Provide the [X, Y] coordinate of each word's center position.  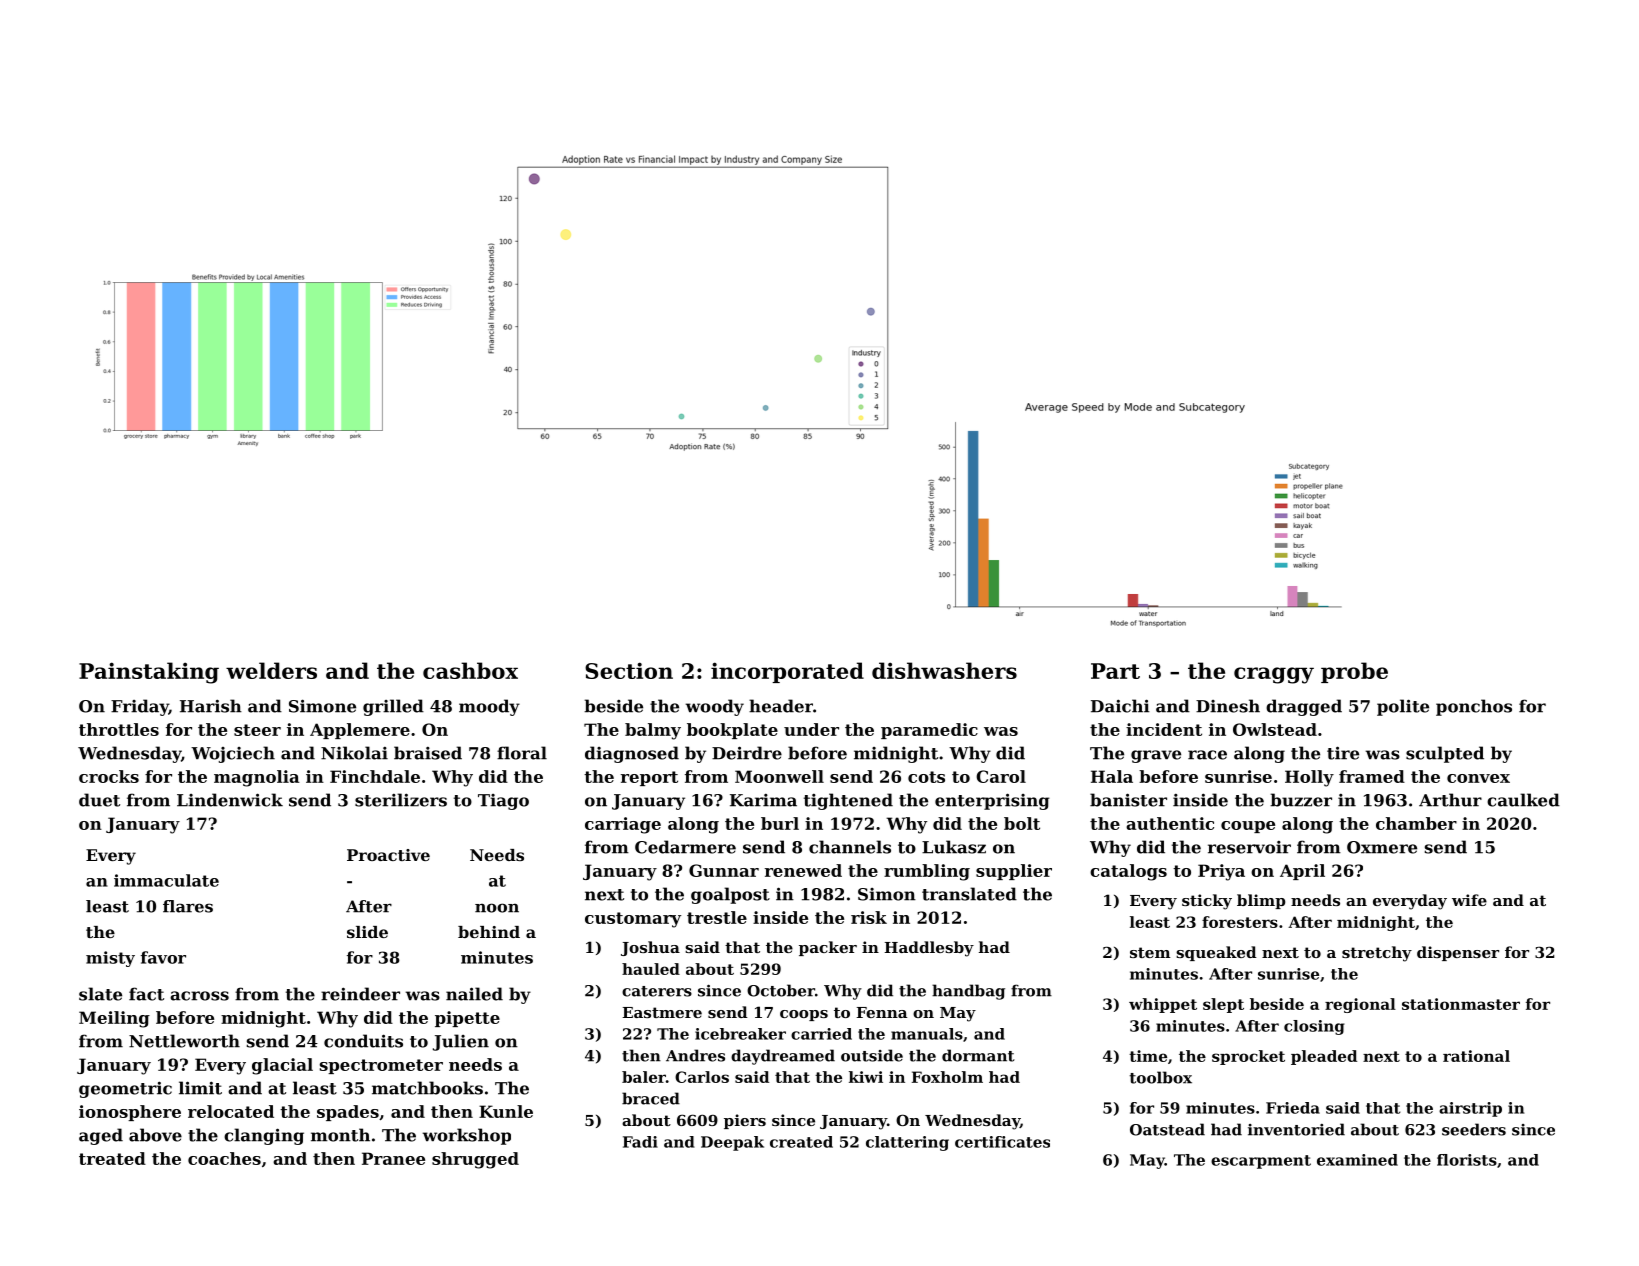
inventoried [1296, 1129]
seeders [1474, 1129]
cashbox [470, 670]
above [155, 1135]
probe [1354, 672]
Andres [695, 1055]
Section [629, 670]
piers [745, 1121]
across [199, 996]
